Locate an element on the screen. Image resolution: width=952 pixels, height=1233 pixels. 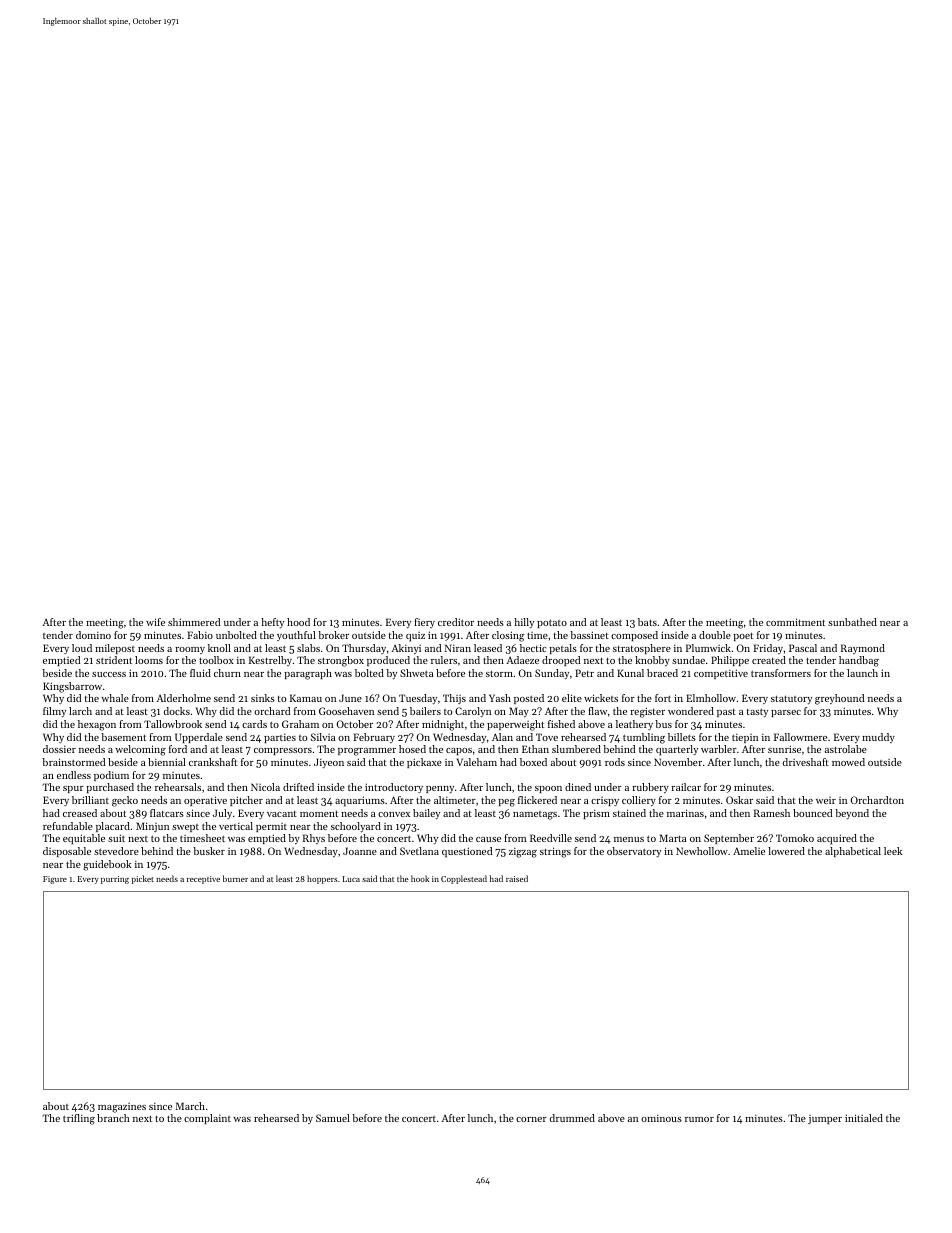
Figure is located at coordinates (55, 880).
